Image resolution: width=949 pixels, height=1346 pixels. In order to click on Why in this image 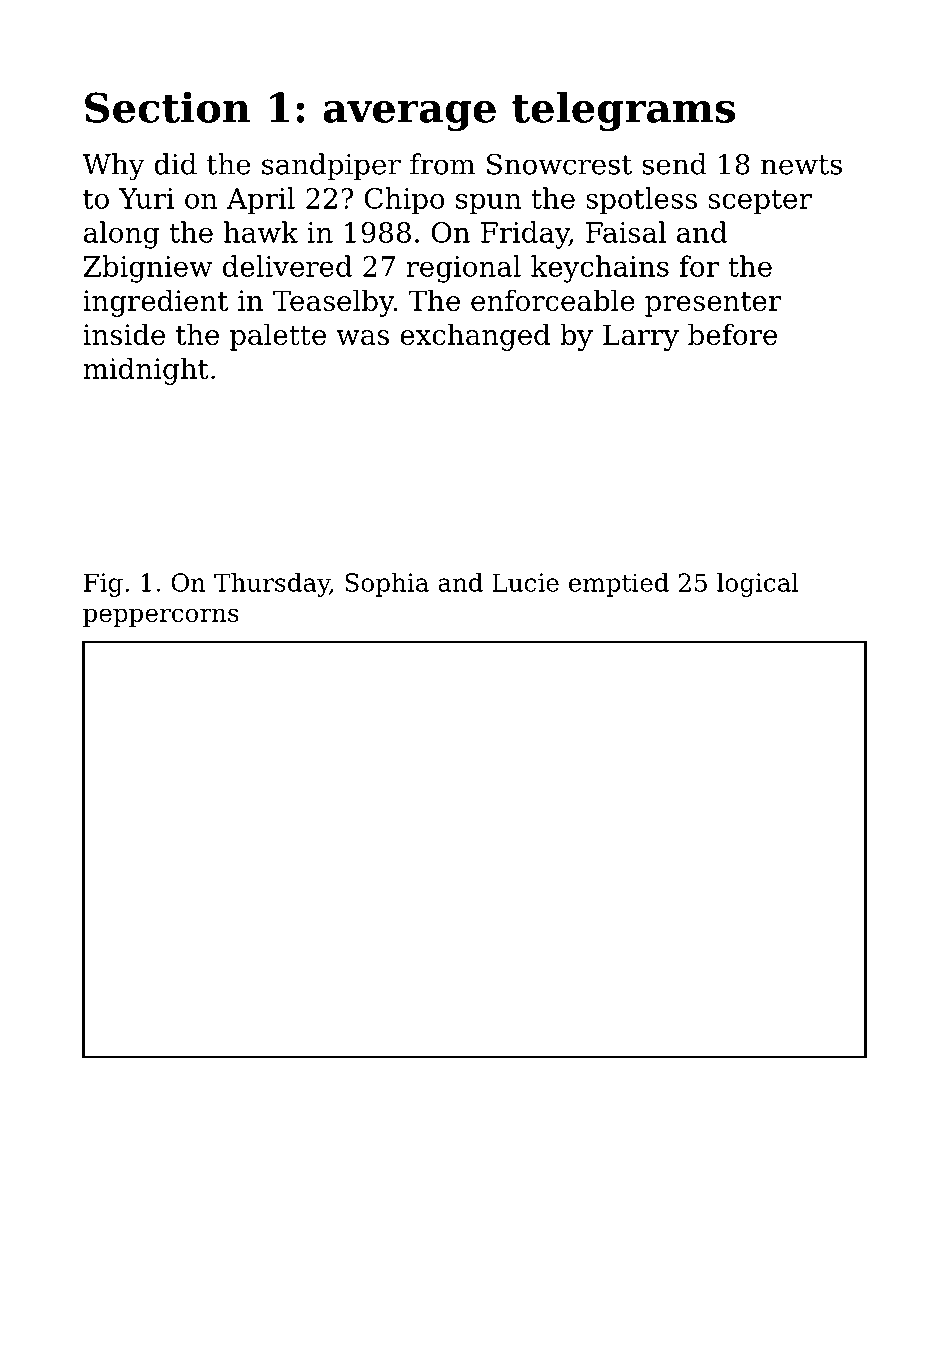, I will do `click(113, 167)`.
